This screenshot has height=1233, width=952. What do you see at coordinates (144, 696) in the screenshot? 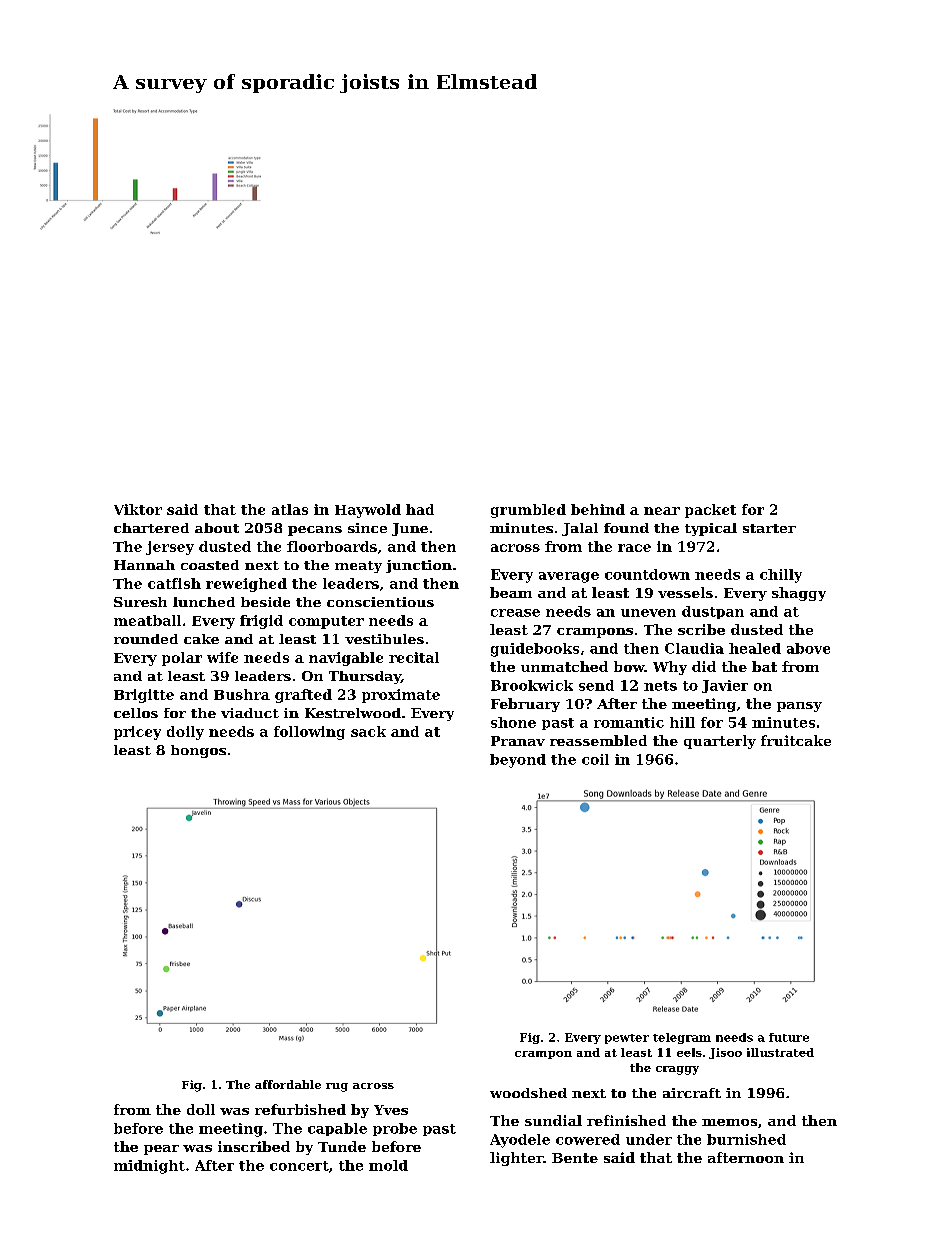
I see `Brigitte` at bounding box center [144, 696].
